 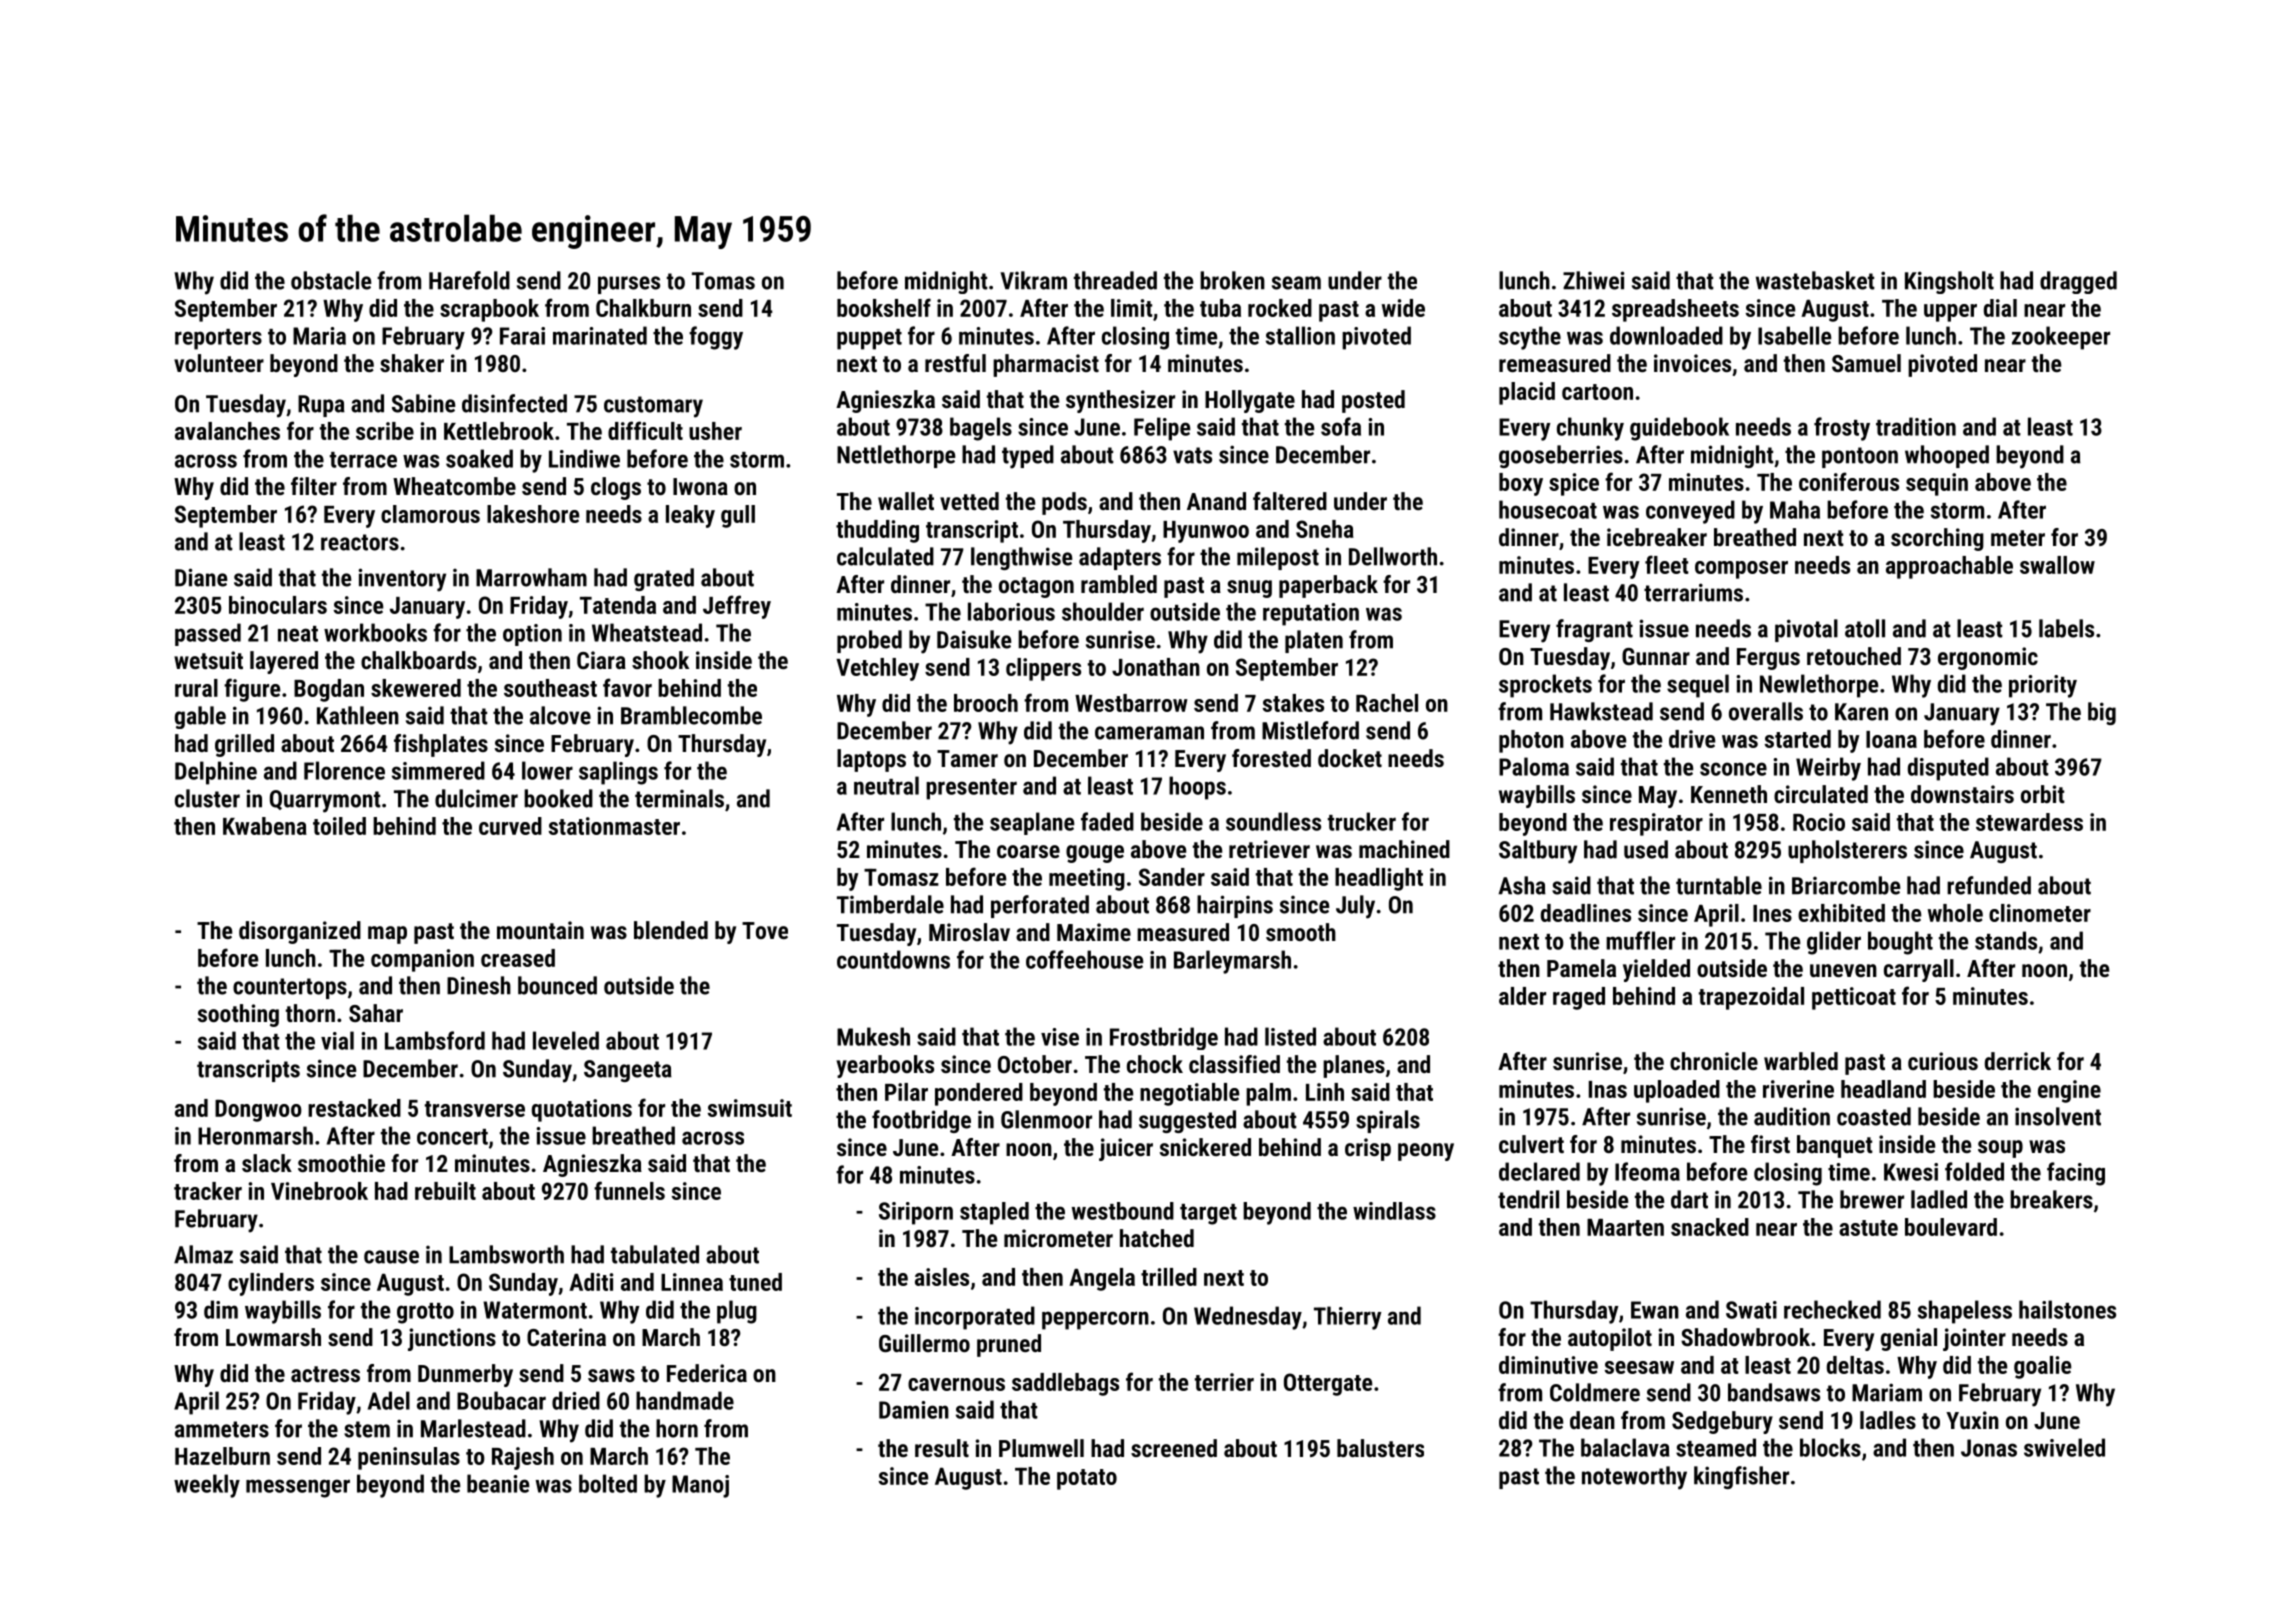 I want to click on dried, so click(x=576, y=1400).
